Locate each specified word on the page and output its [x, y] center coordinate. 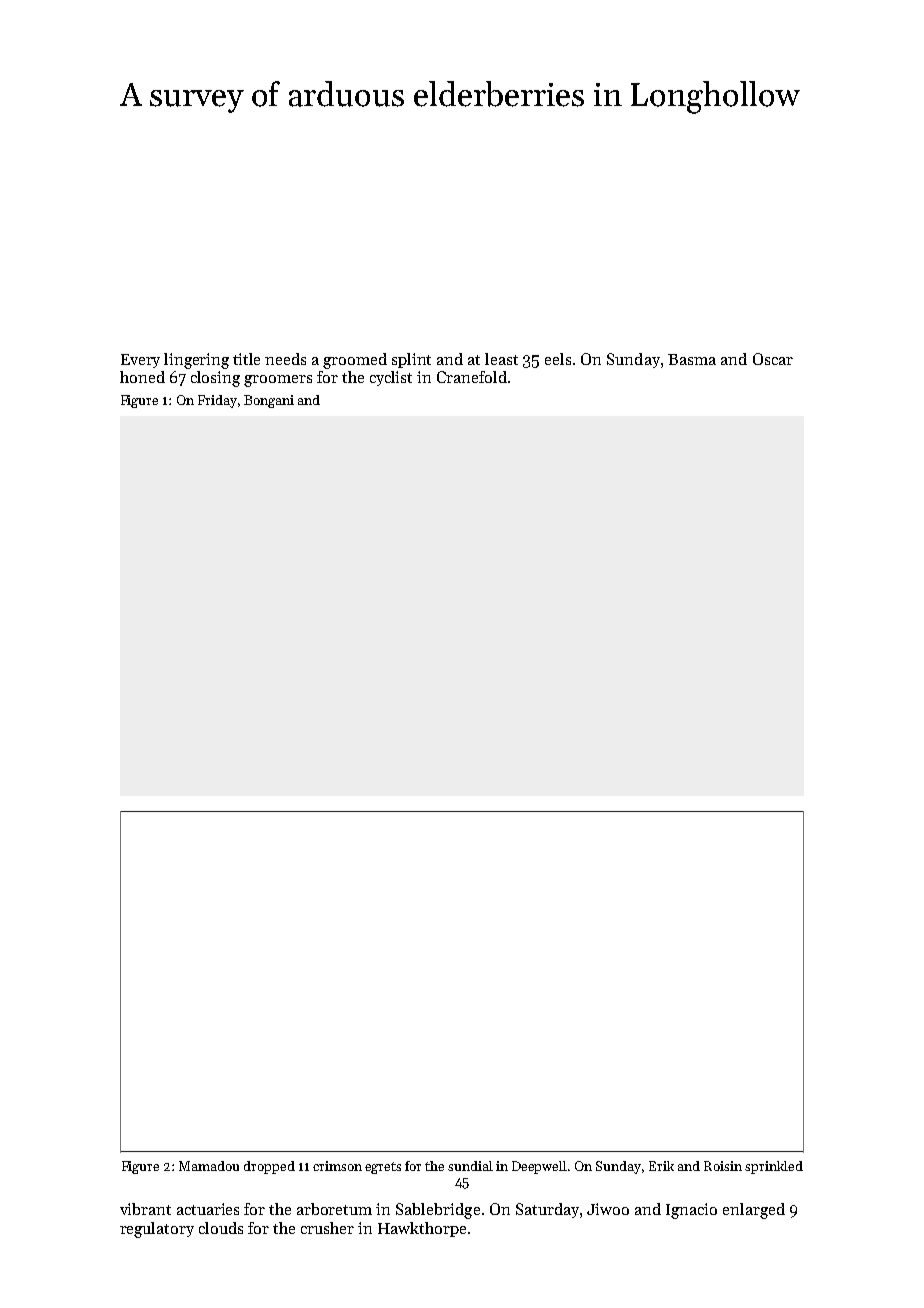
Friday [217, 401]
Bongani [269, 401]
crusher [327, 1228]
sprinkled [774, 1167]
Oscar [773, 359]
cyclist [391, 378]
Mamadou [209, 1166]
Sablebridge [438, 1211]
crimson [337, 1166]
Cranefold [472, 377]
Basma [692, 359]
